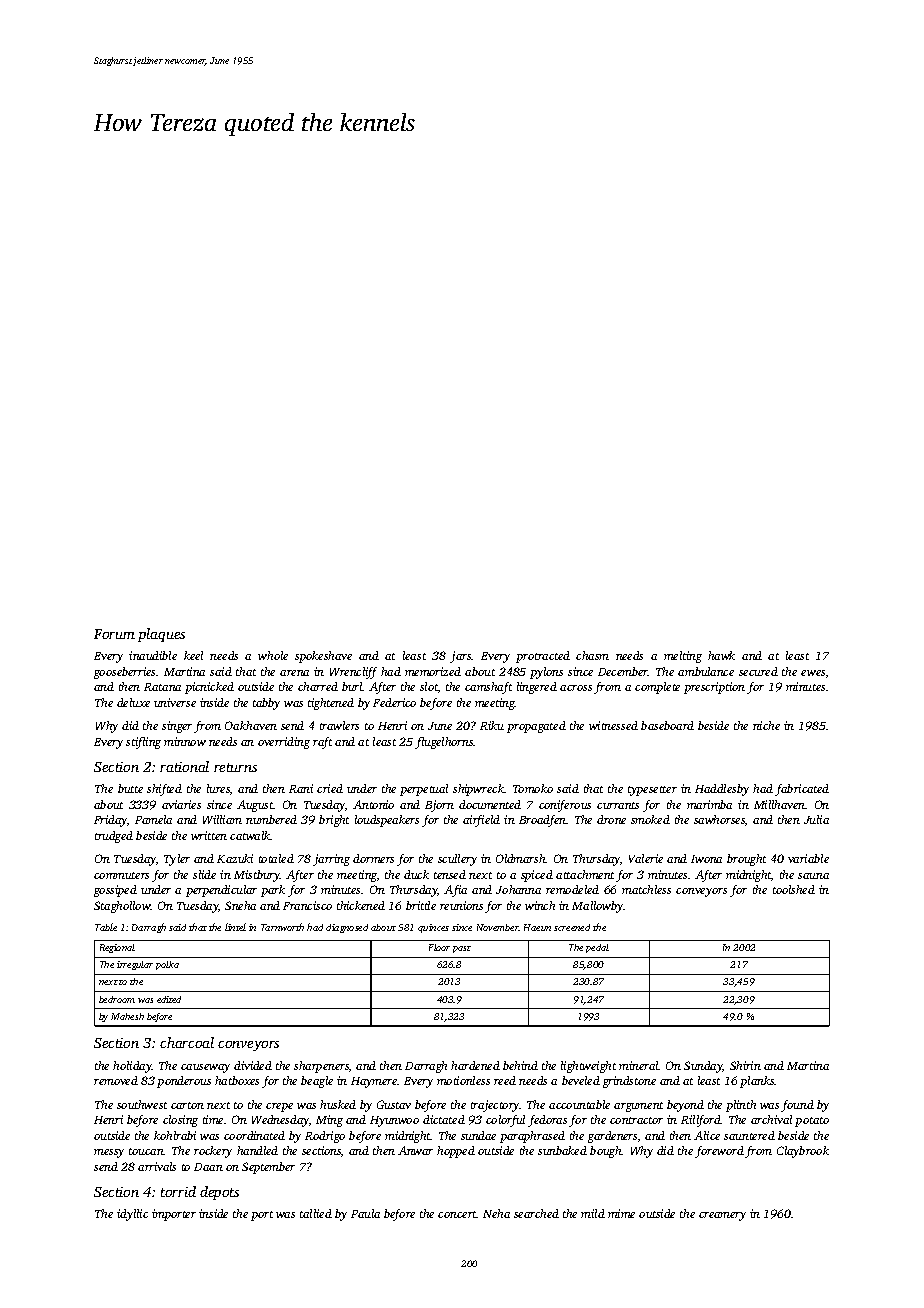  I want to click on southwest, so click(142, 1104).
